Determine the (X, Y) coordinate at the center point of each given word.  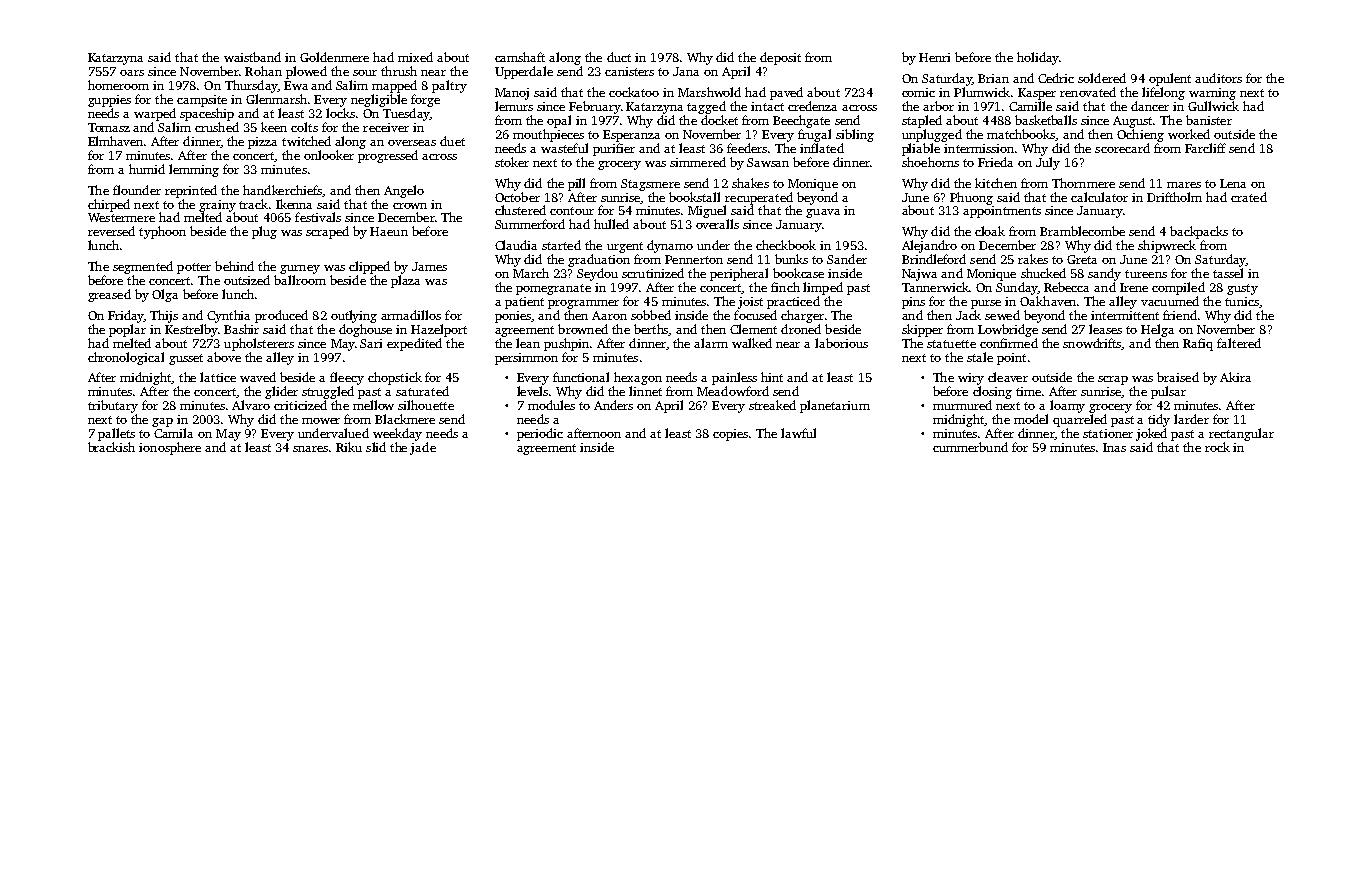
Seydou (597, 274)
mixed (415, 57)
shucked (1043, 273)
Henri (934, 57)
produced (281, 316)
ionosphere (170, 448)
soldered (1102, 78)
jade (423, 448)
